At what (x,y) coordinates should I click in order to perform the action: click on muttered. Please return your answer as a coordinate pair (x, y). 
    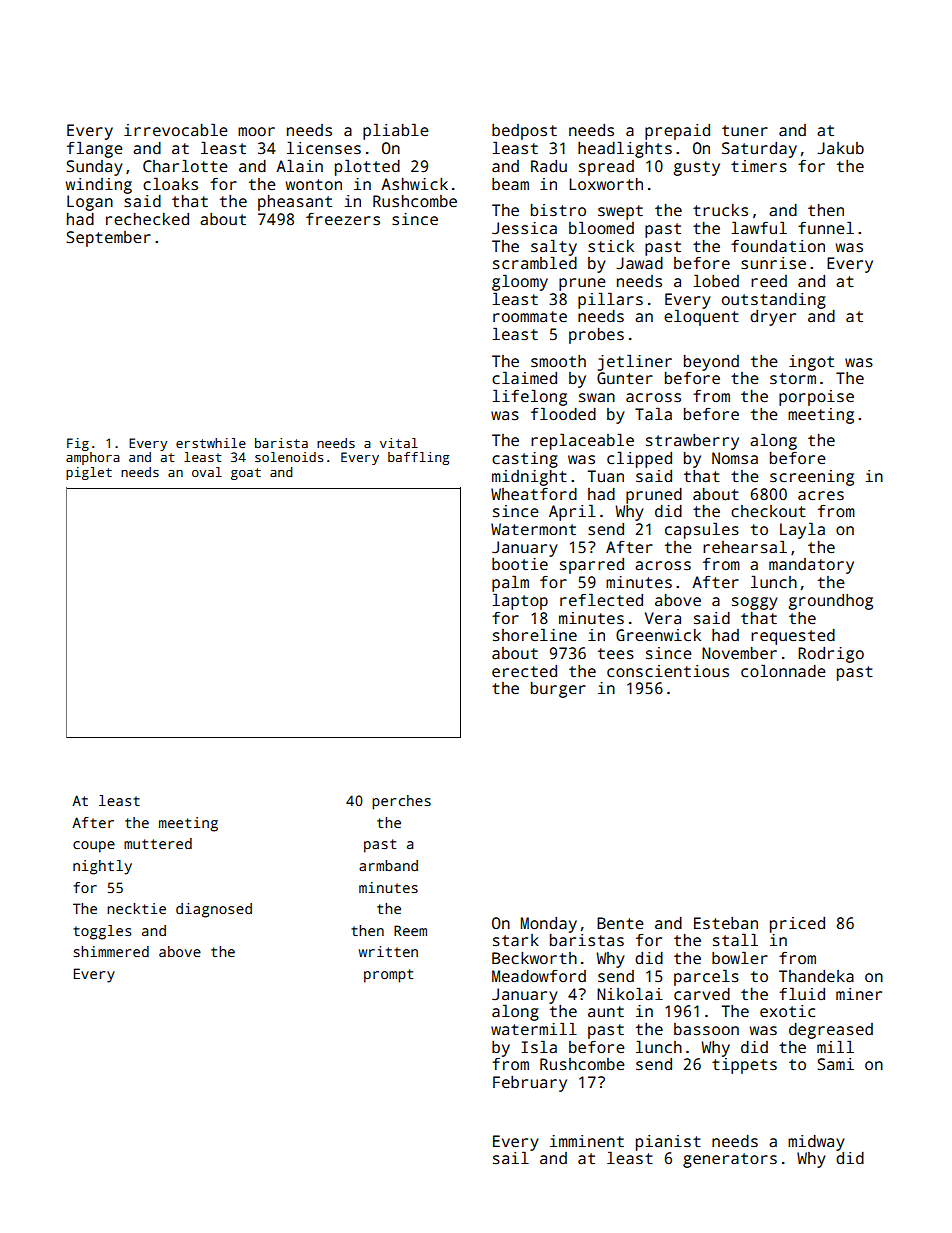
    Looking at the image, I should click on (158, 843).
